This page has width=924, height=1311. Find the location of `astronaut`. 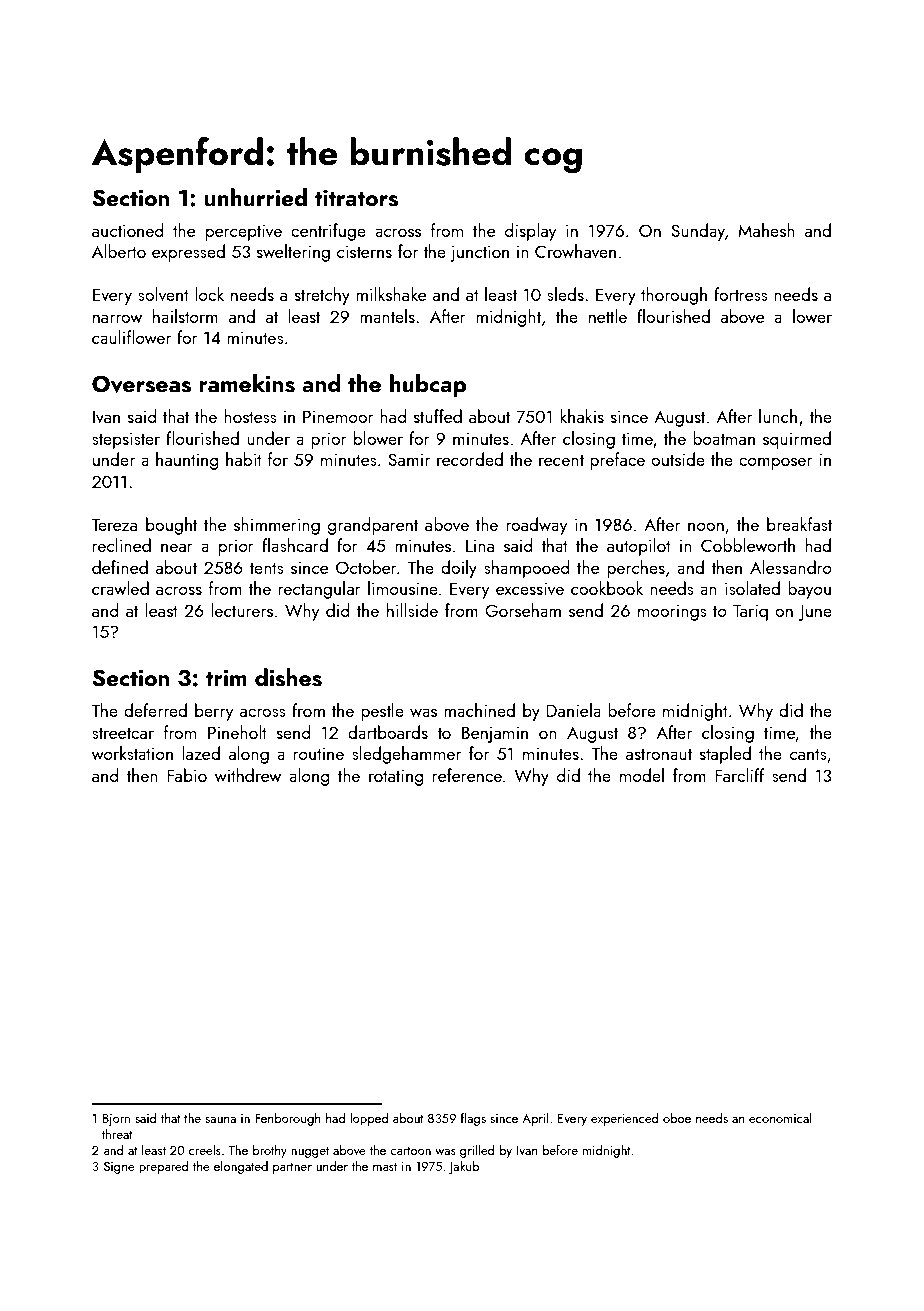

astronaut is located at coordinates (659, 754).
